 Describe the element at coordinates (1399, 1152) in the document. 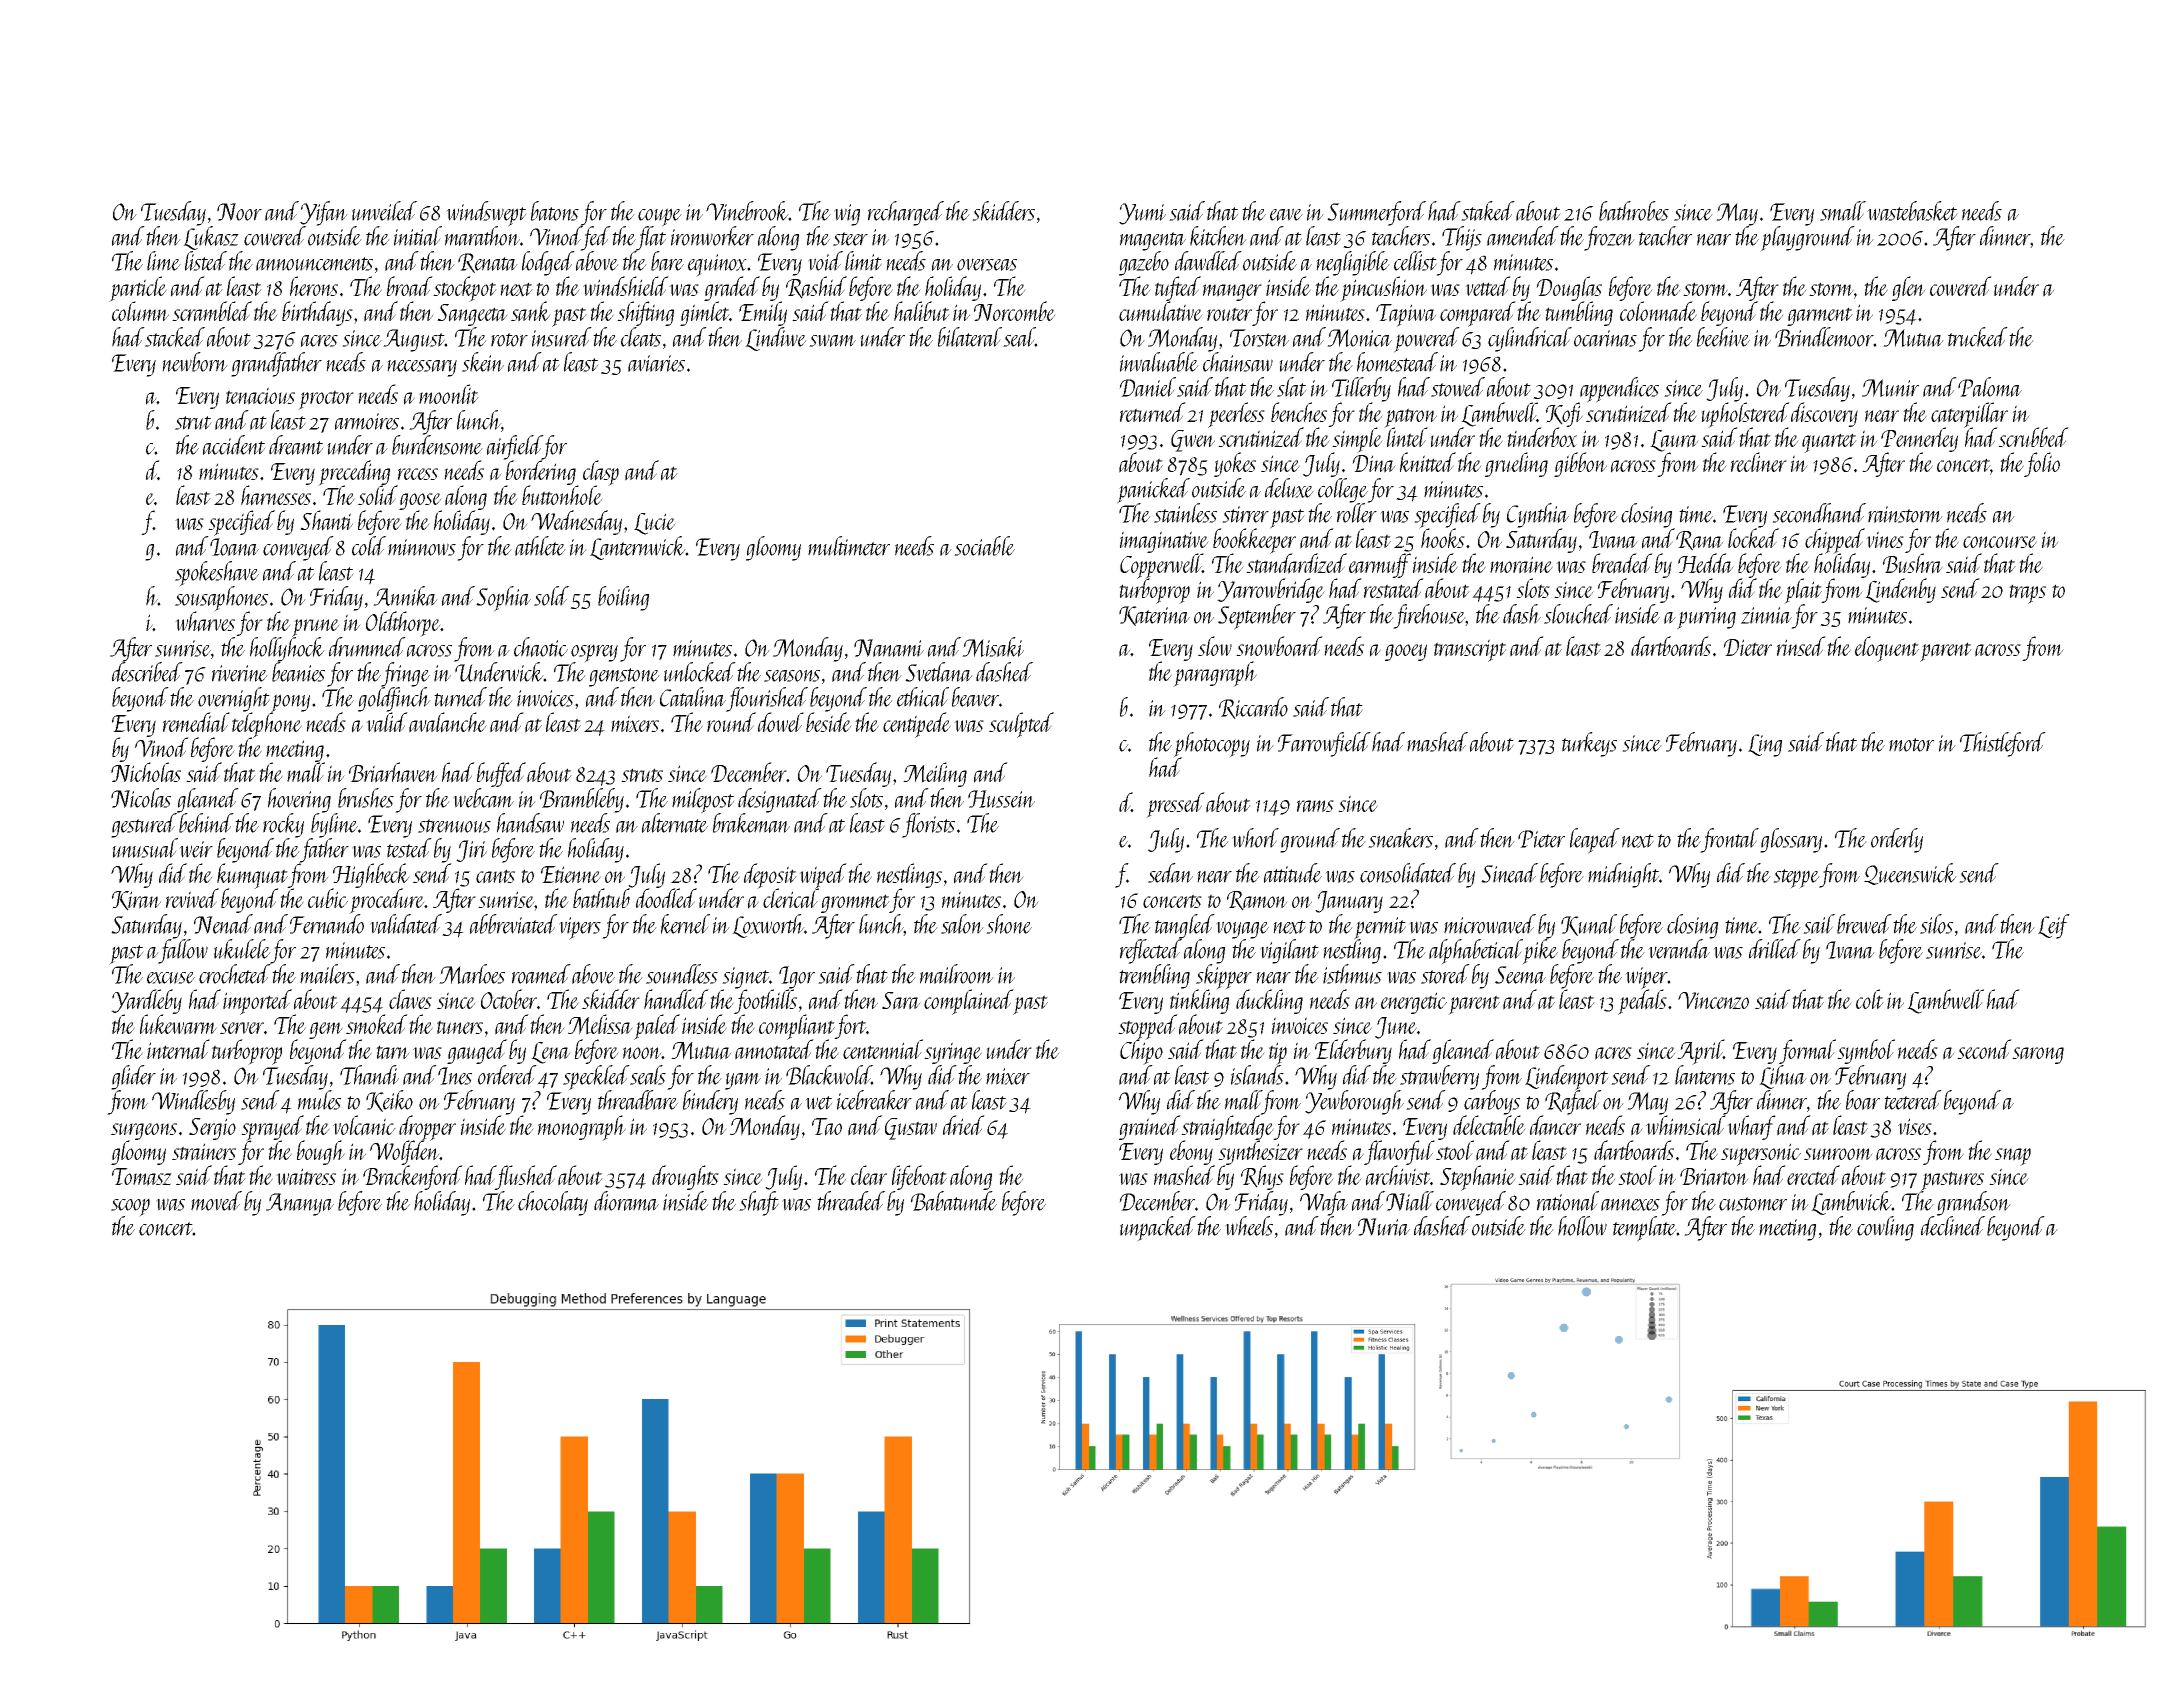

I see `flavorful` at that location.
